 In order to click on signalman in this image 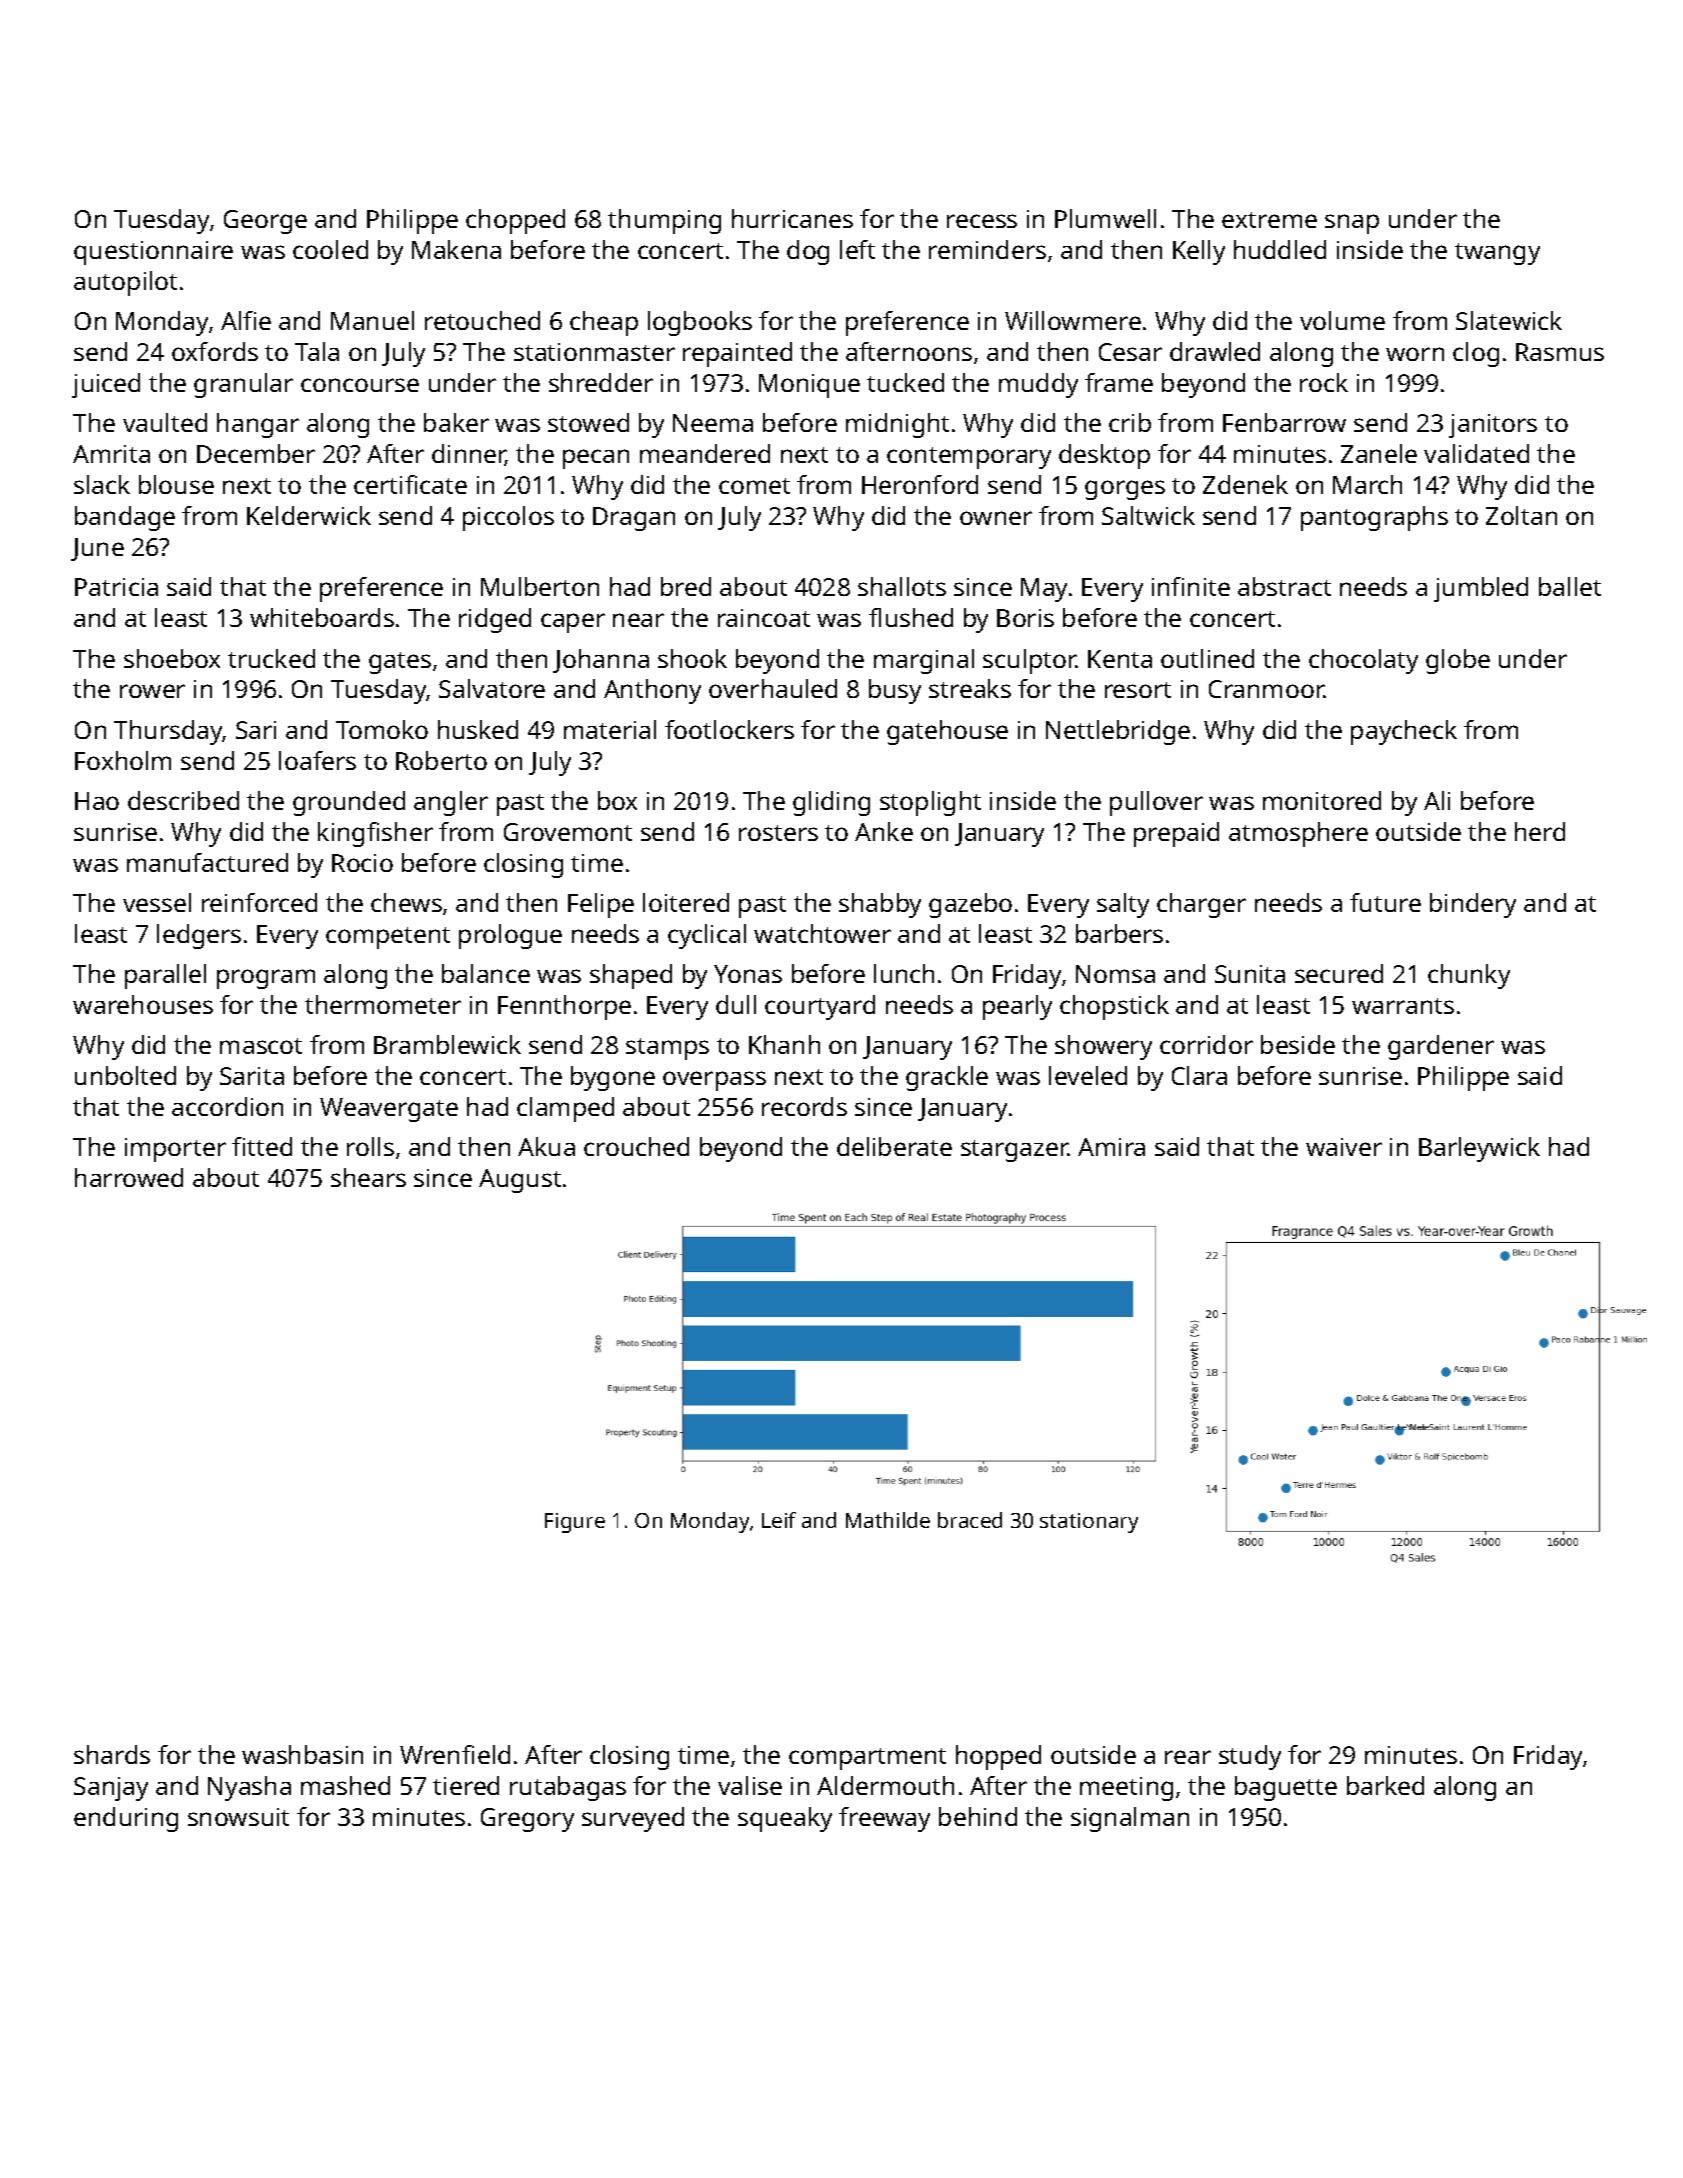, I will do `click(1130, 1819)`.
